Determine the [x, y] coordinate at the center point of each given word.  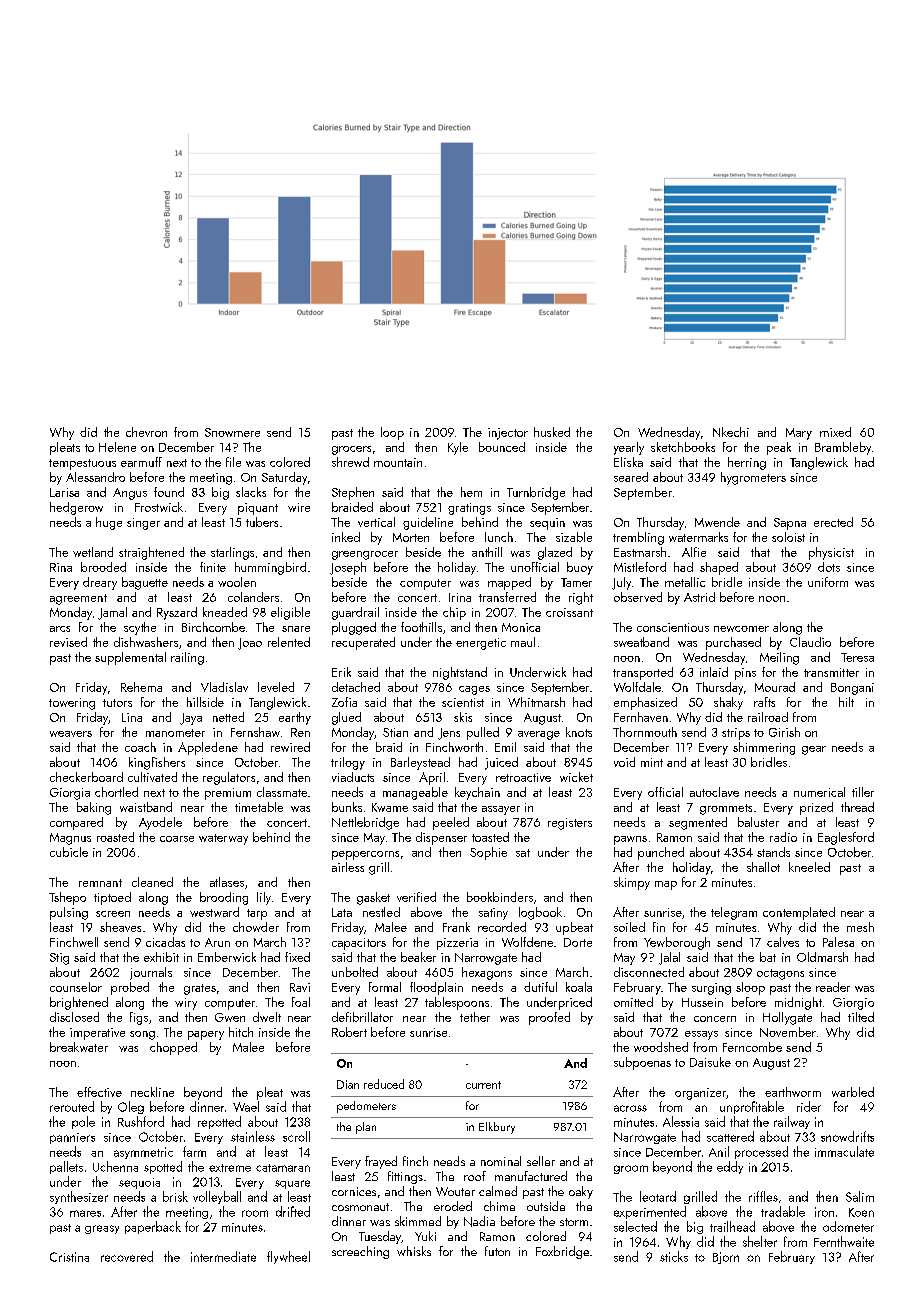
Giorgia [70, 794]
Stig [59, 959]
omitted [633, 1002]
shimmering [764, 748]
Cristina [69, 1257]
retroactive [523, 777]
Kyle [458, 448]
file [233, 462]
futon [497, 1251]
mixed [835, 432]
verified [416, 897]
